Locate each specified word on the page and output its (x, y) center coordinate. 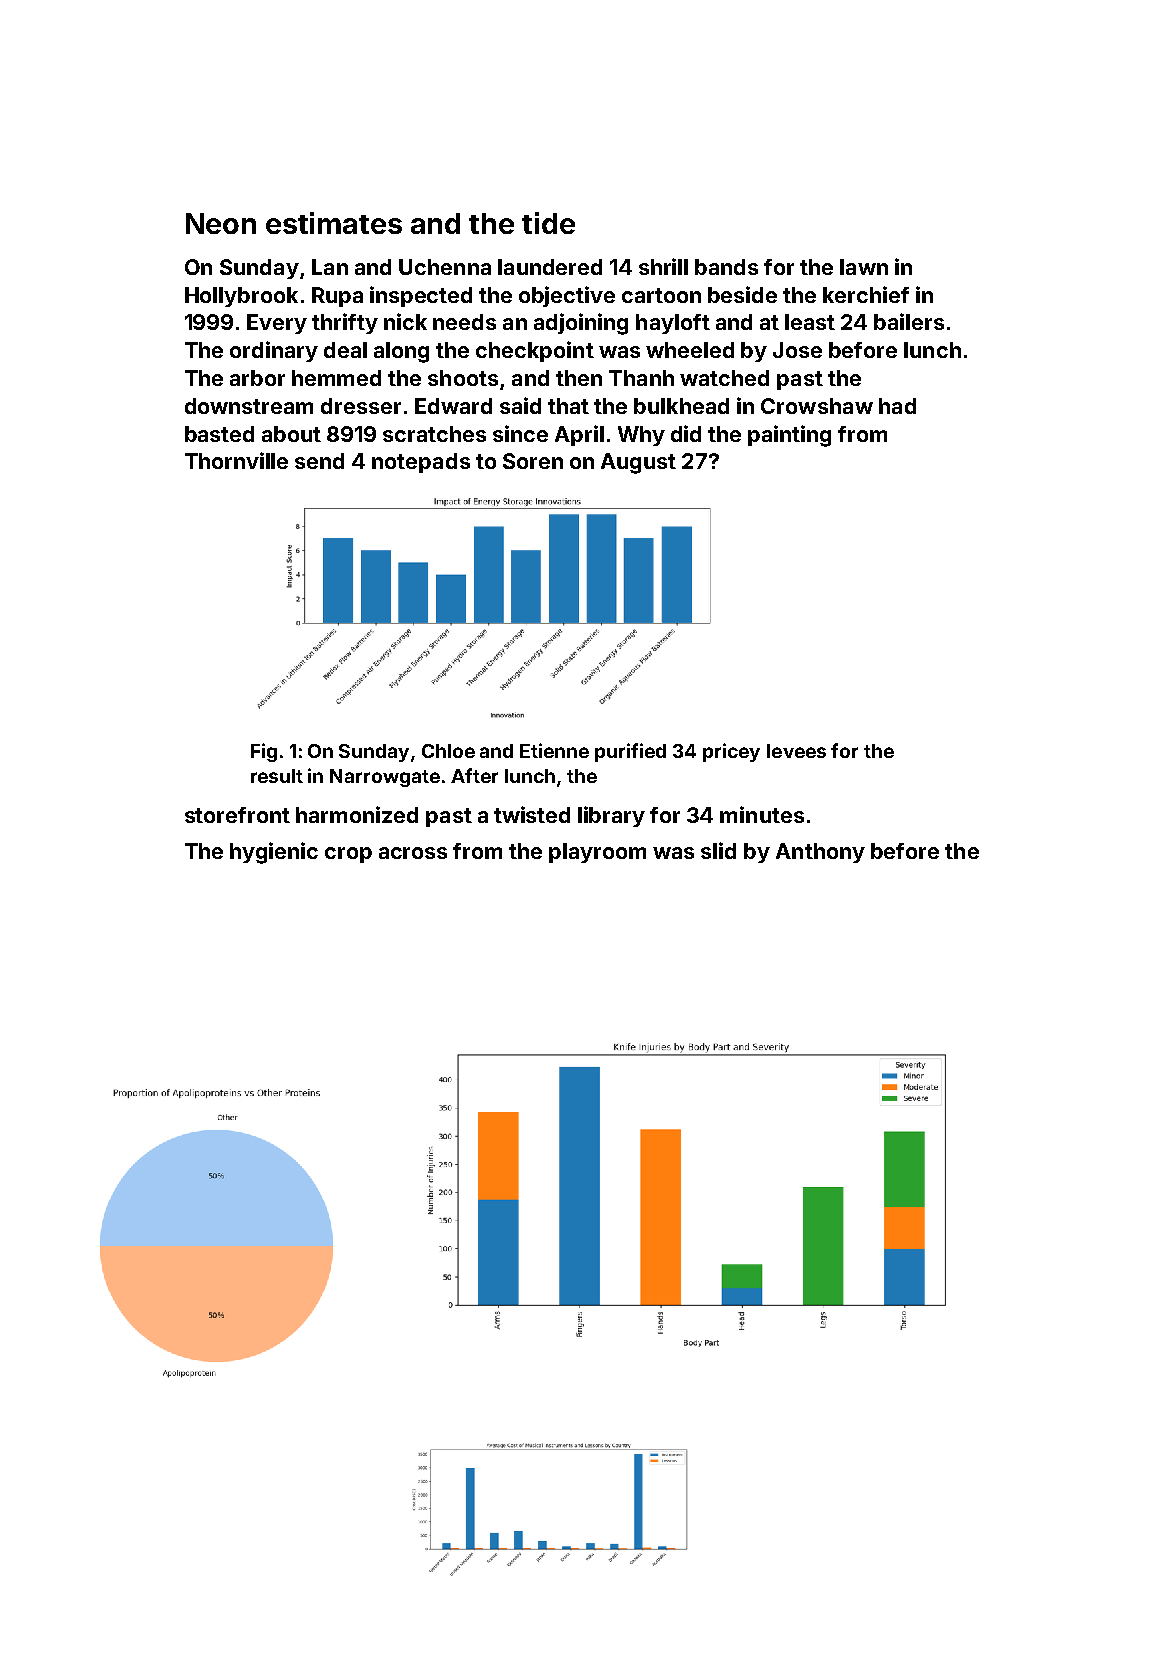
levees (796, 751)
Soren (533, 461)
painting (789, 436)
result (277, 776)
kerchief (866, 294)
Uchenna (445, 267)
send (319, 461)
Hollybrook (241, 297)
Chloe (448, 751)
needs (464, 322)
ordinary (274, 351)
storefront (237, 815)
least (810, 322)
